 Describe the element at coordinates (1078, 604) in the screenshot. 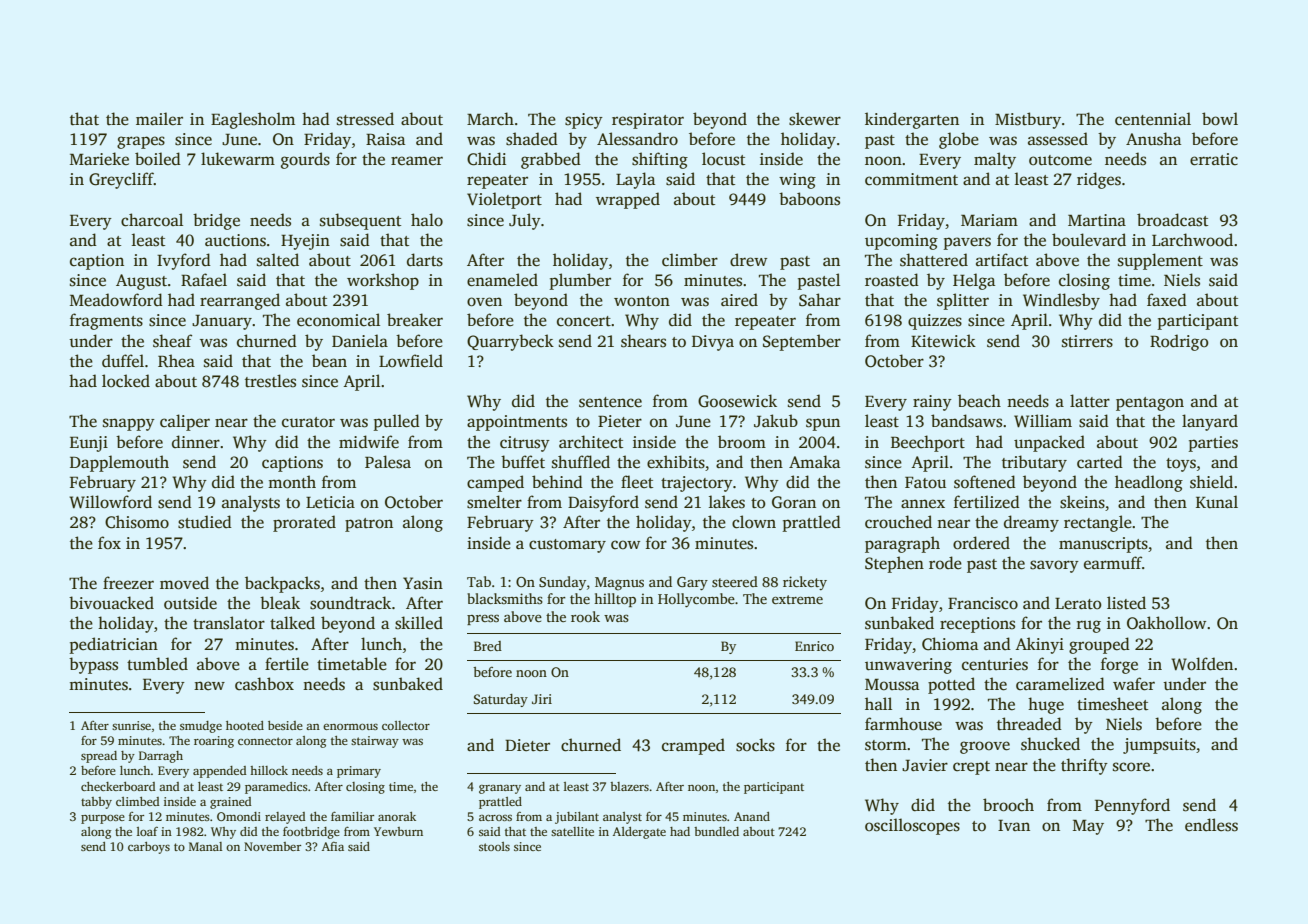

I see `Lerato` at that location.
